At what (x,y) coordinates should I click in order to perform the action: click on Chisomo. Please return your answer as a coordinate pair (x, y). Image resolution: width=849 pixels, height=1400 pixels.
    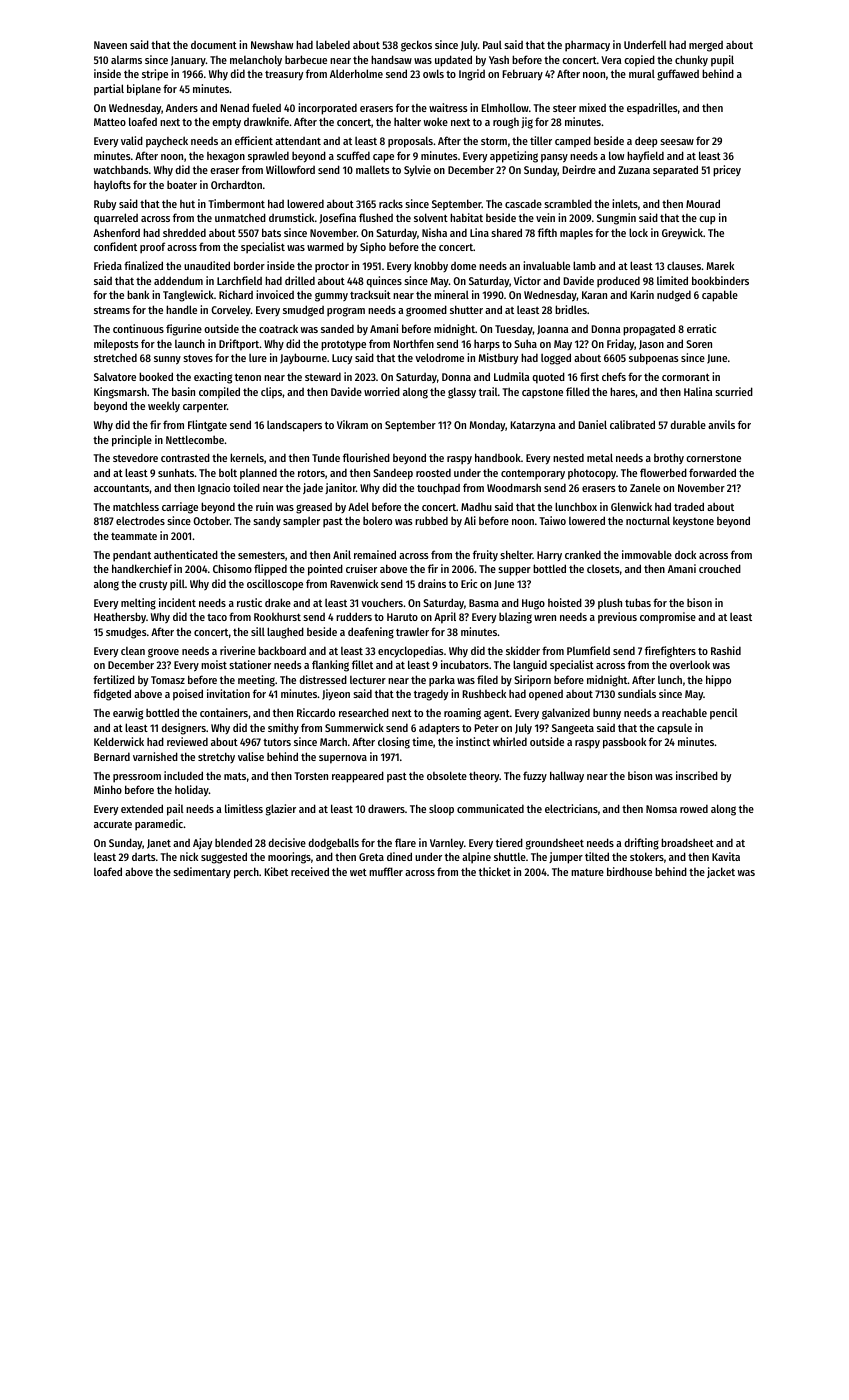
    Looking at the image, I should click on (232, 568).
